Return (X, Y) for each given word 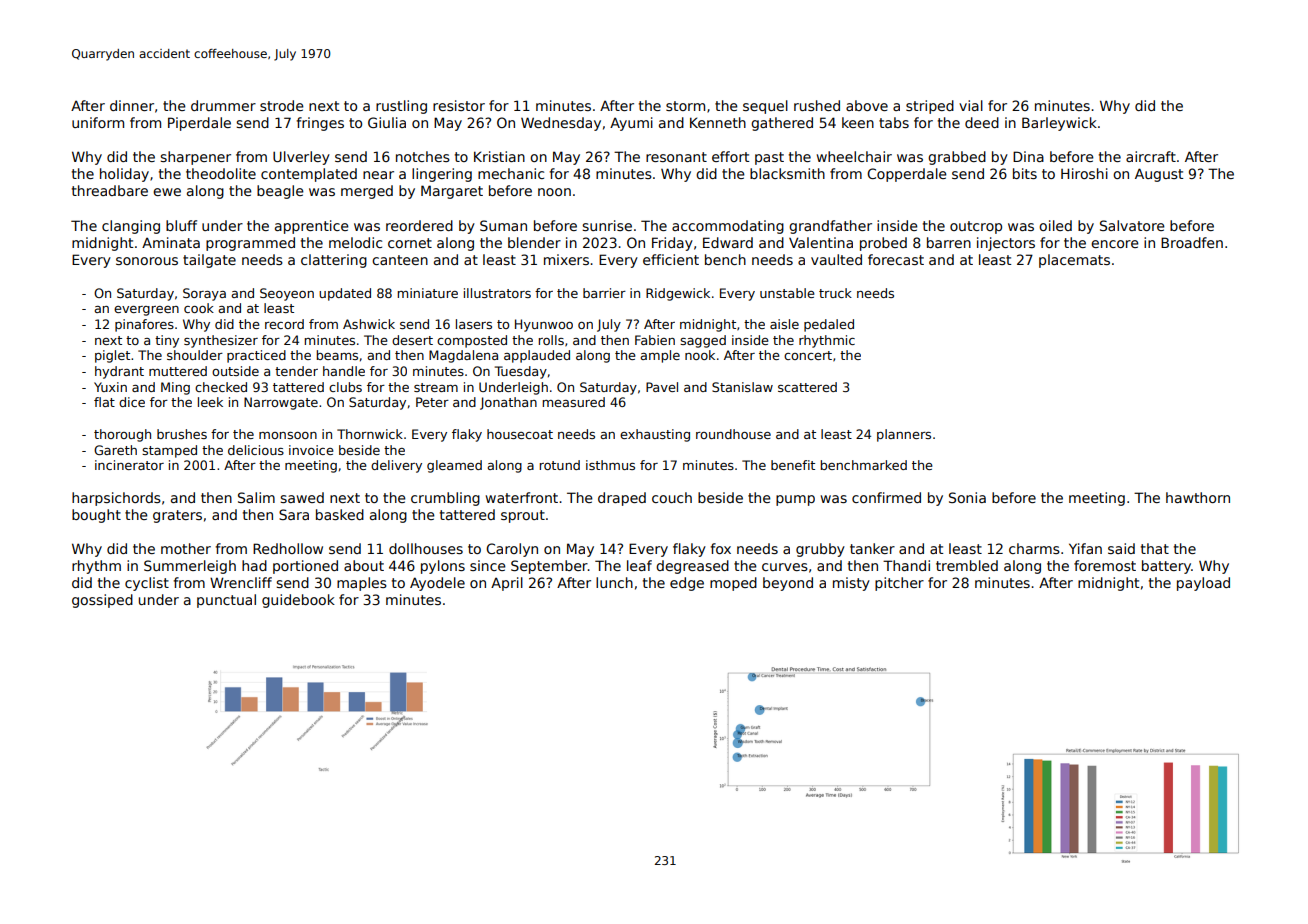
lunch (614, 582)
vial (971, 105)
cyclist (147, 584)
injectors (1006, 244)
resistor (459, 105)
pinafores (144, 325)
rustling (401, 107)
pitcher (899, 584)
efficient (671, 259)
